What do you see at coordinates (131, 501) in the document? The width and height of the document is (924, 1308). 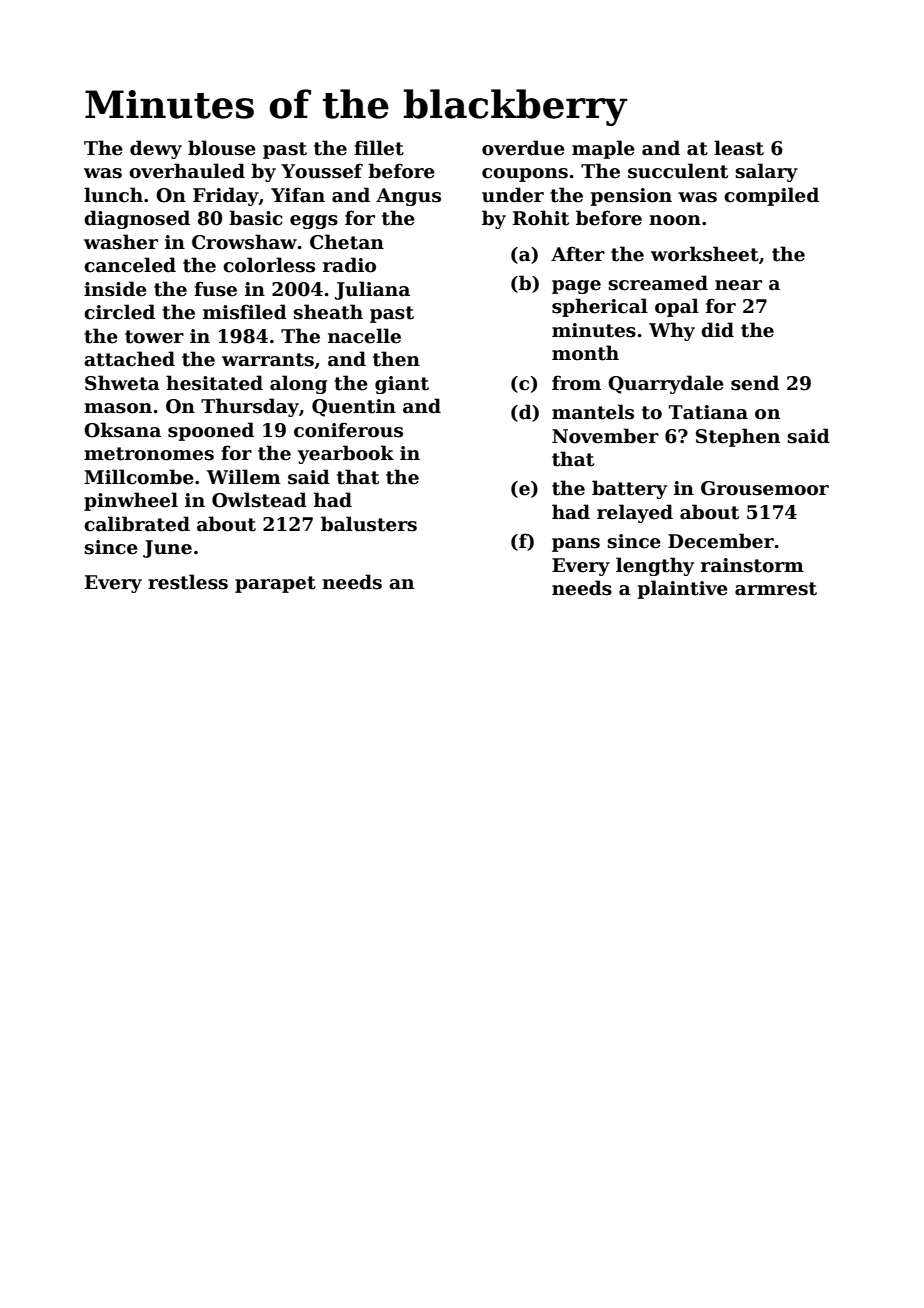 I see `pinwheel` at bounding box center [131, 501].
